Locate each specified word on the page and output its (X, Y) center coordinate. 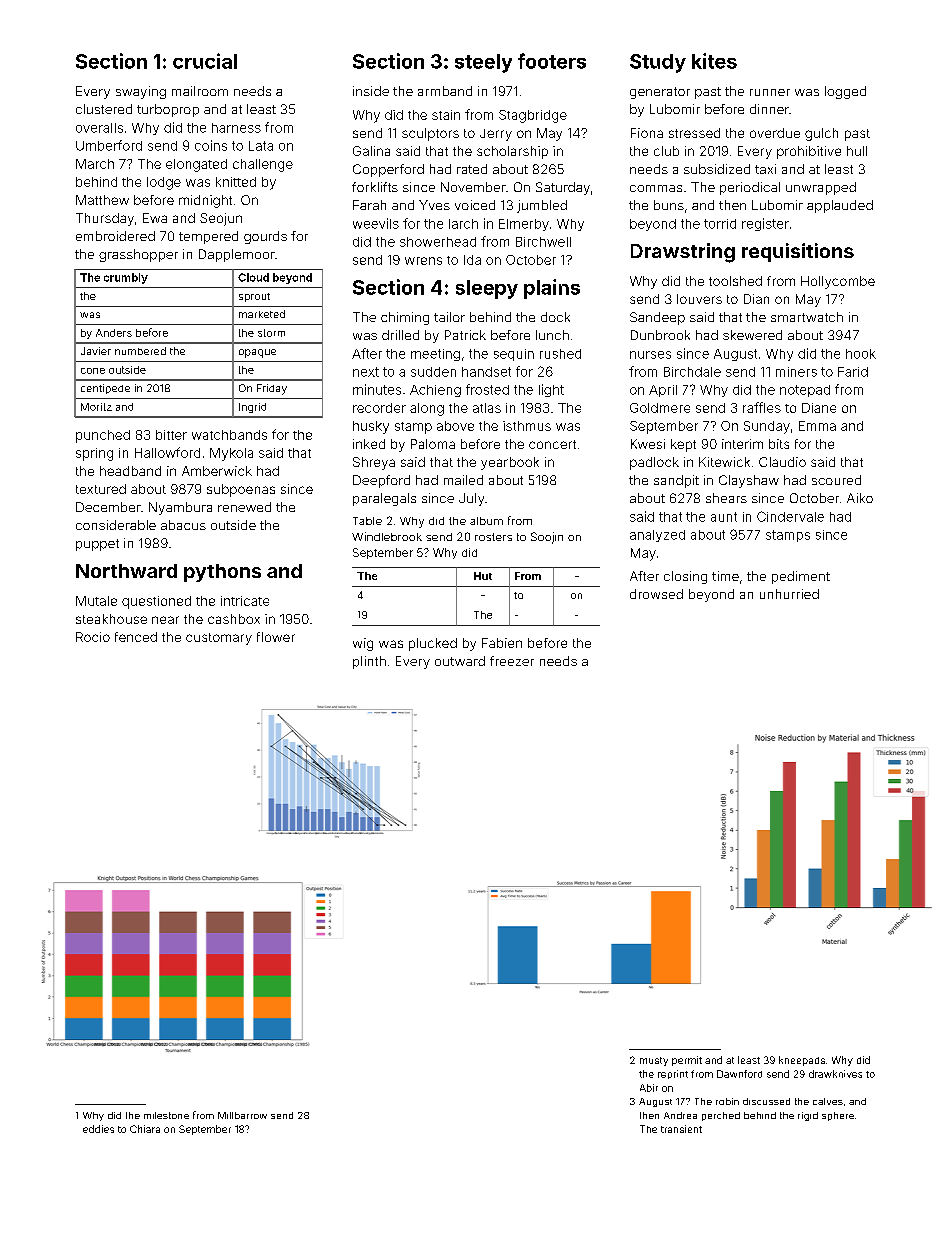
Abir (649, 1088)
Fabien (502, 643)
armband (445, 91)
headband (130, 471)
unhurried (789, 594)
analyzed (657, 536)
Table (367, 521)
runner (770, 92)
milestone (166, 1115)
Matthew (102, 200)
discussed (766, 1101)
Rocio (93, 637)
